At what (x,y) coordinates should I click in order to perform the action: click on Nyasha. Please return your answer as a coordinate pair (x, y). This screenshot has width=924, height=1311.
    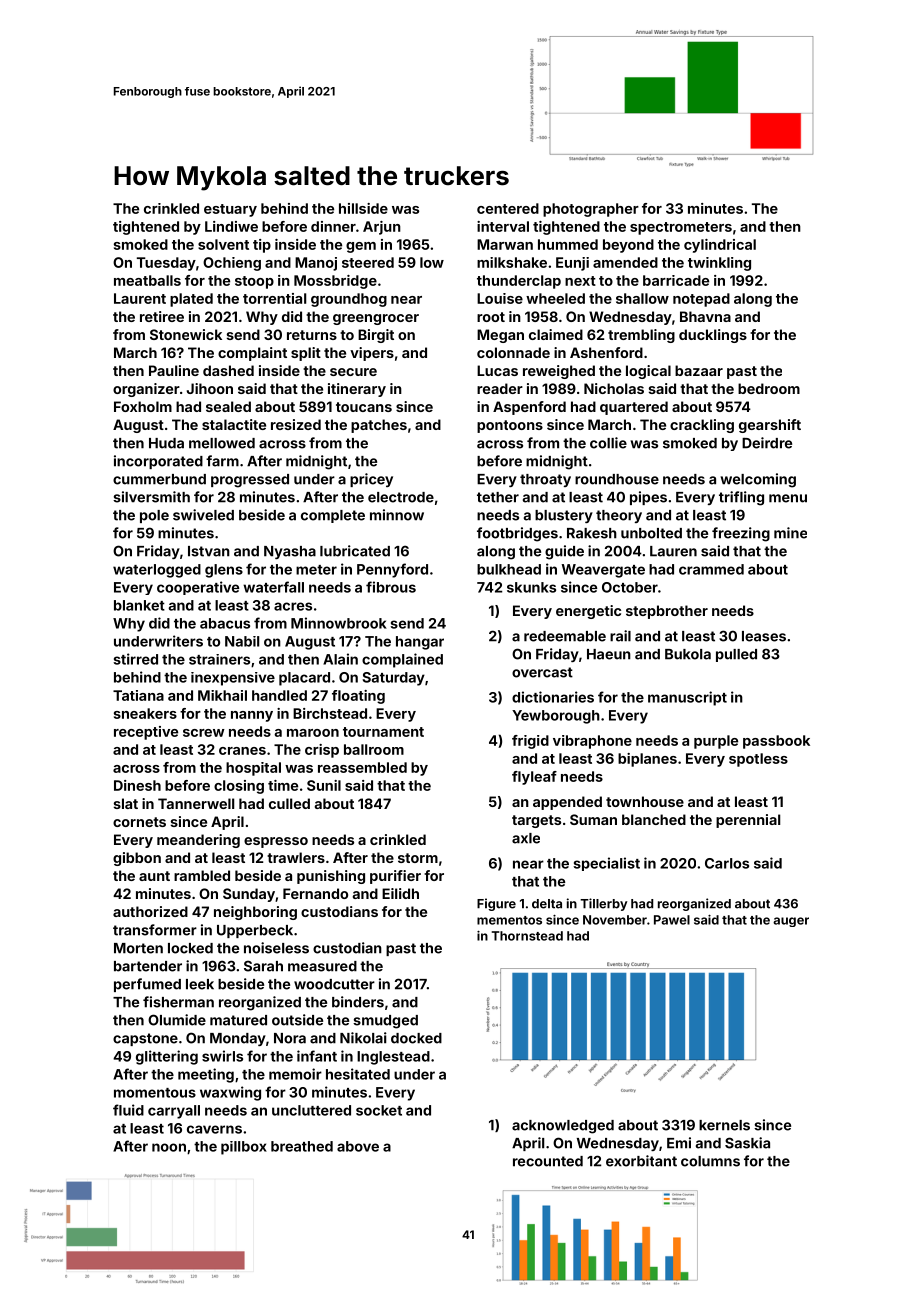
    Looking at the image, I should click on (290, 552).
